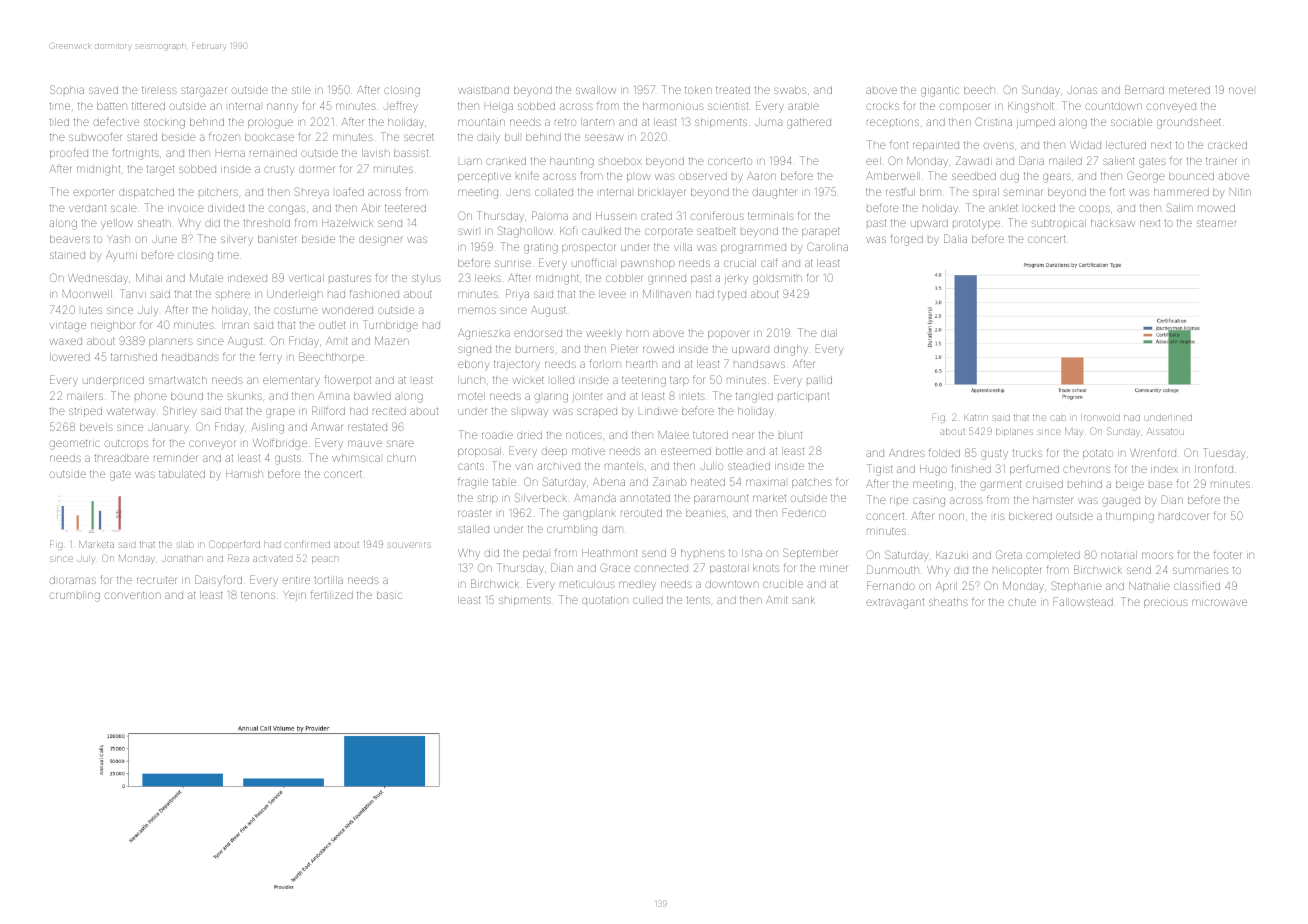  What do you see at coordinates (118, 239) in the screenshot?
I see `Yash` at bounding box center [118, 239].
